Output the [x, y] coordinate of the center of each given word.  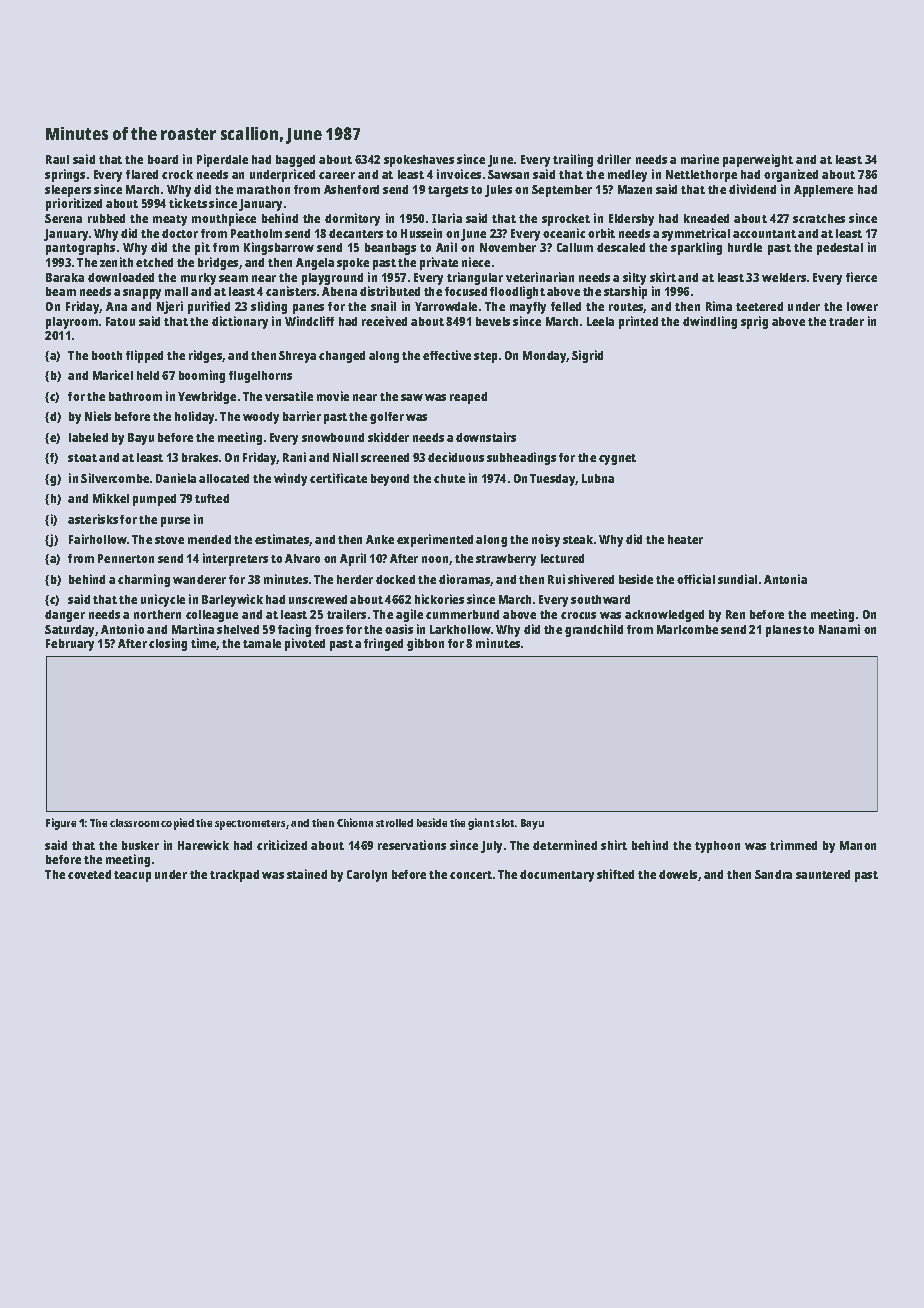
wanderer [199, 579]
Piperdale [222, 160]
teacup [132, 876]
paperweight [758, 160]
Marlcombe [687, 629]
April [353, 559]
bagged [295, 161]
